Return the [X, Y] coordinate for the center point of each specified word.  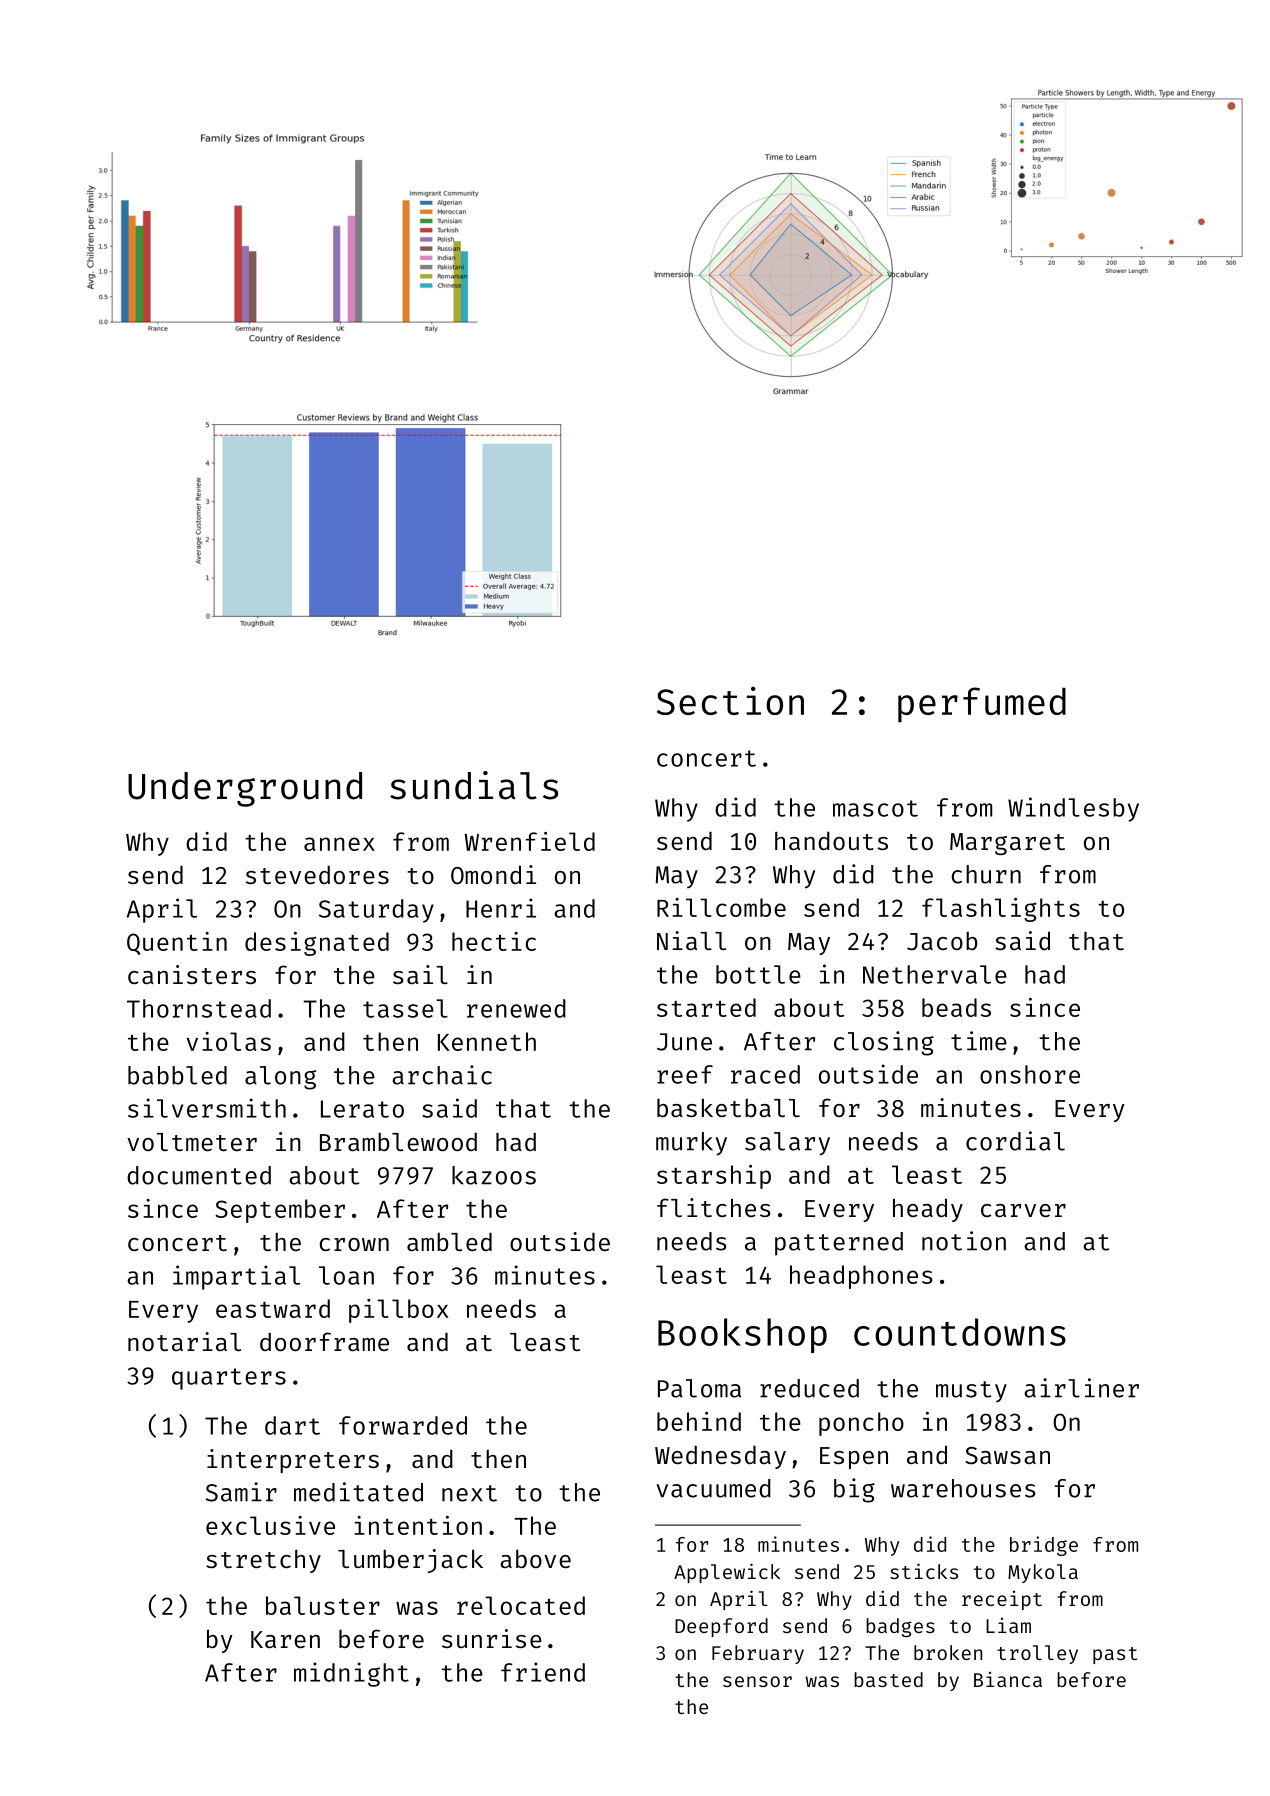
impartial [236, 1277]
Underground [245, 789]
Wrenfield [529, 841]
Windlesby [1073, 809]
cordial [1015, 1141]
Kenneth [487, 1041]
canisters [192, 974]
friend [543, 1672]
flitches [714, 1207]
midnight [351, 1674]
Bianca [1008, 1679]
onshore [1030, 1074]
